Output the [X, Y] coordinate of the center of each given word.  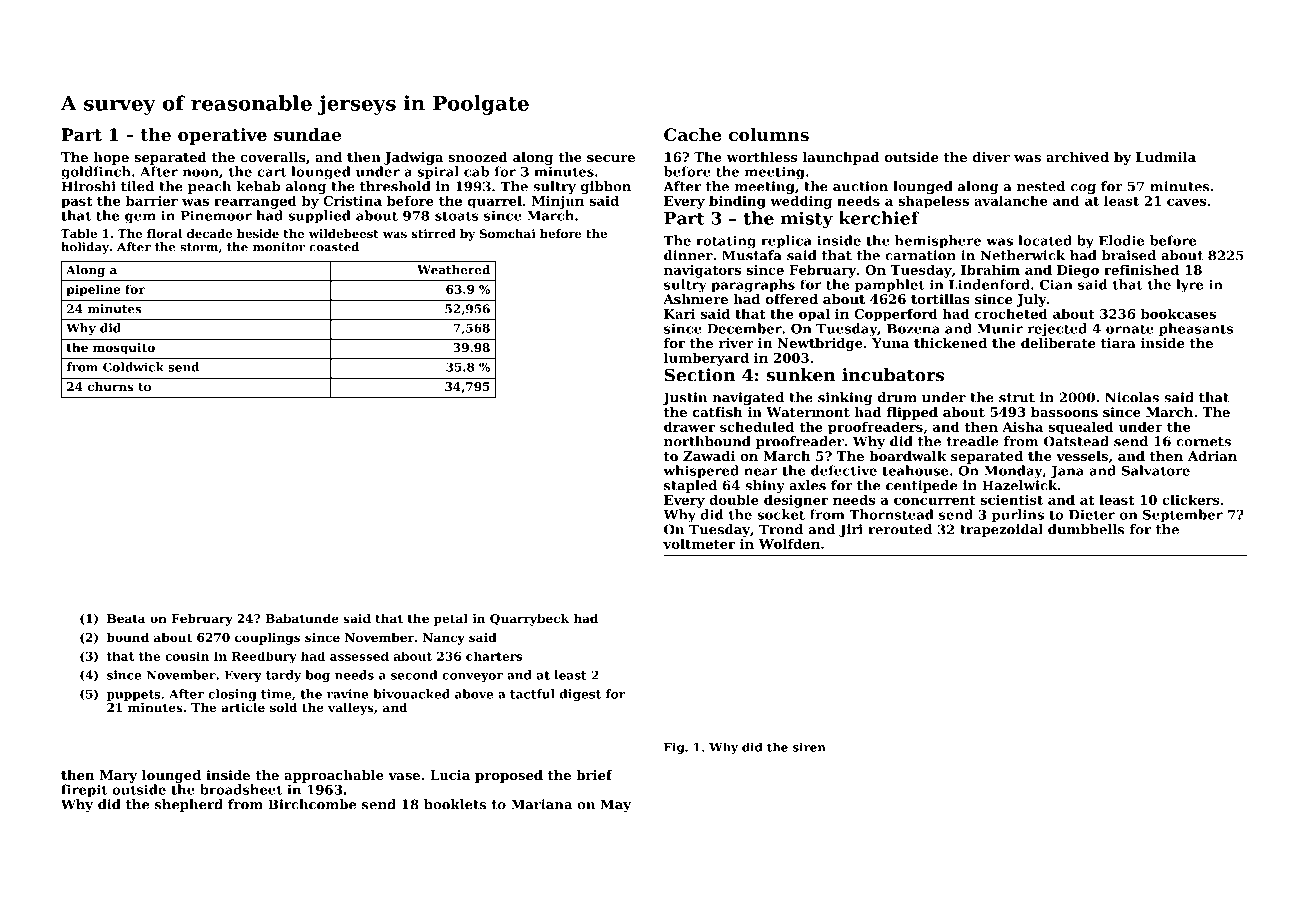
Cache [693, 134]
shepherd [189, 805]
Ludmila [1166, 157]
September [1183, 515]
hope [111, 158]
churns [110, 386]
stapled [690, 486]
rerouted [900, 529]
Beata [126, 618]
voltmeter [699, 543]
